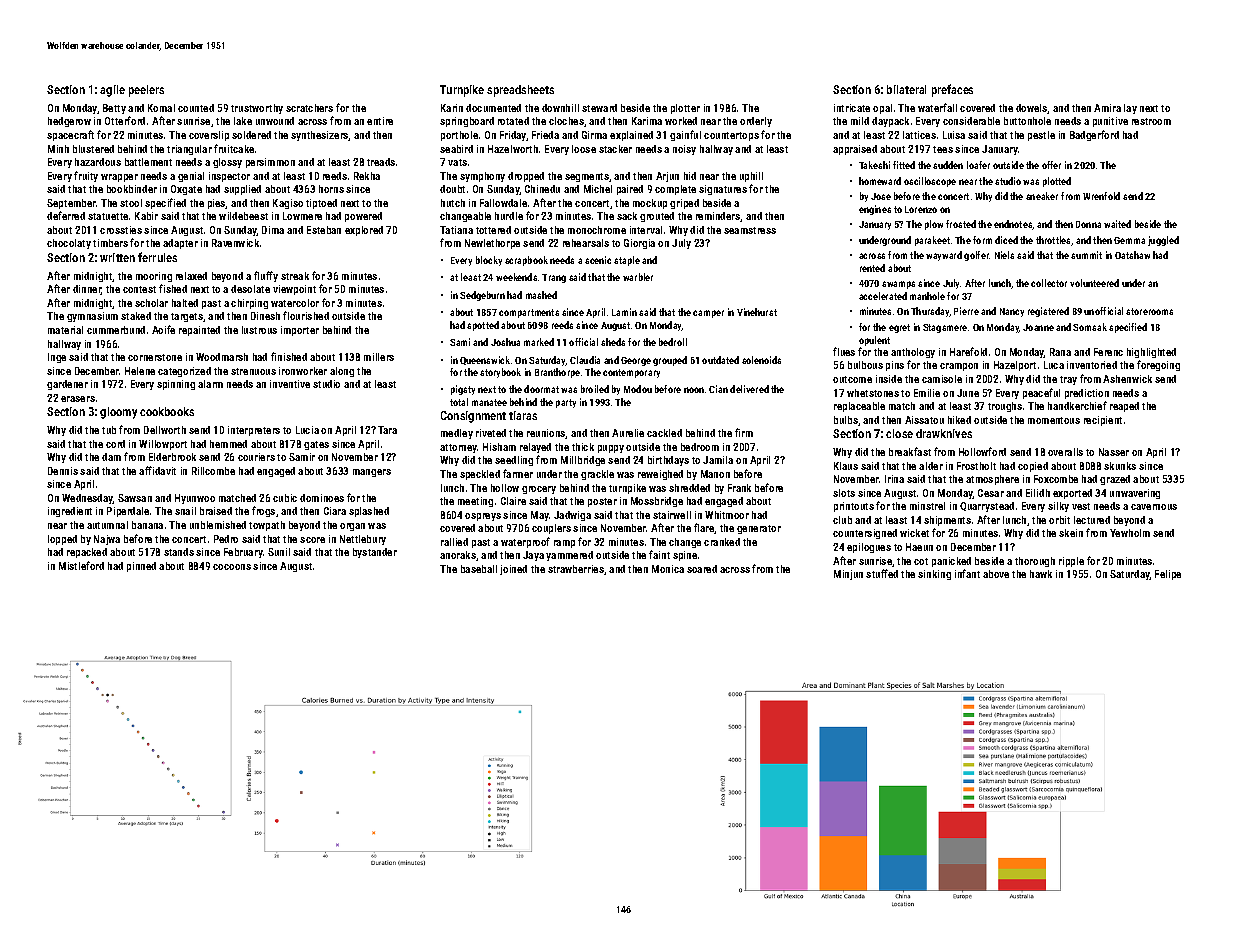 This page has width=1233, height=952. Describe the element at coordinates (759, 529) in the page. I see `generator` at that location.
